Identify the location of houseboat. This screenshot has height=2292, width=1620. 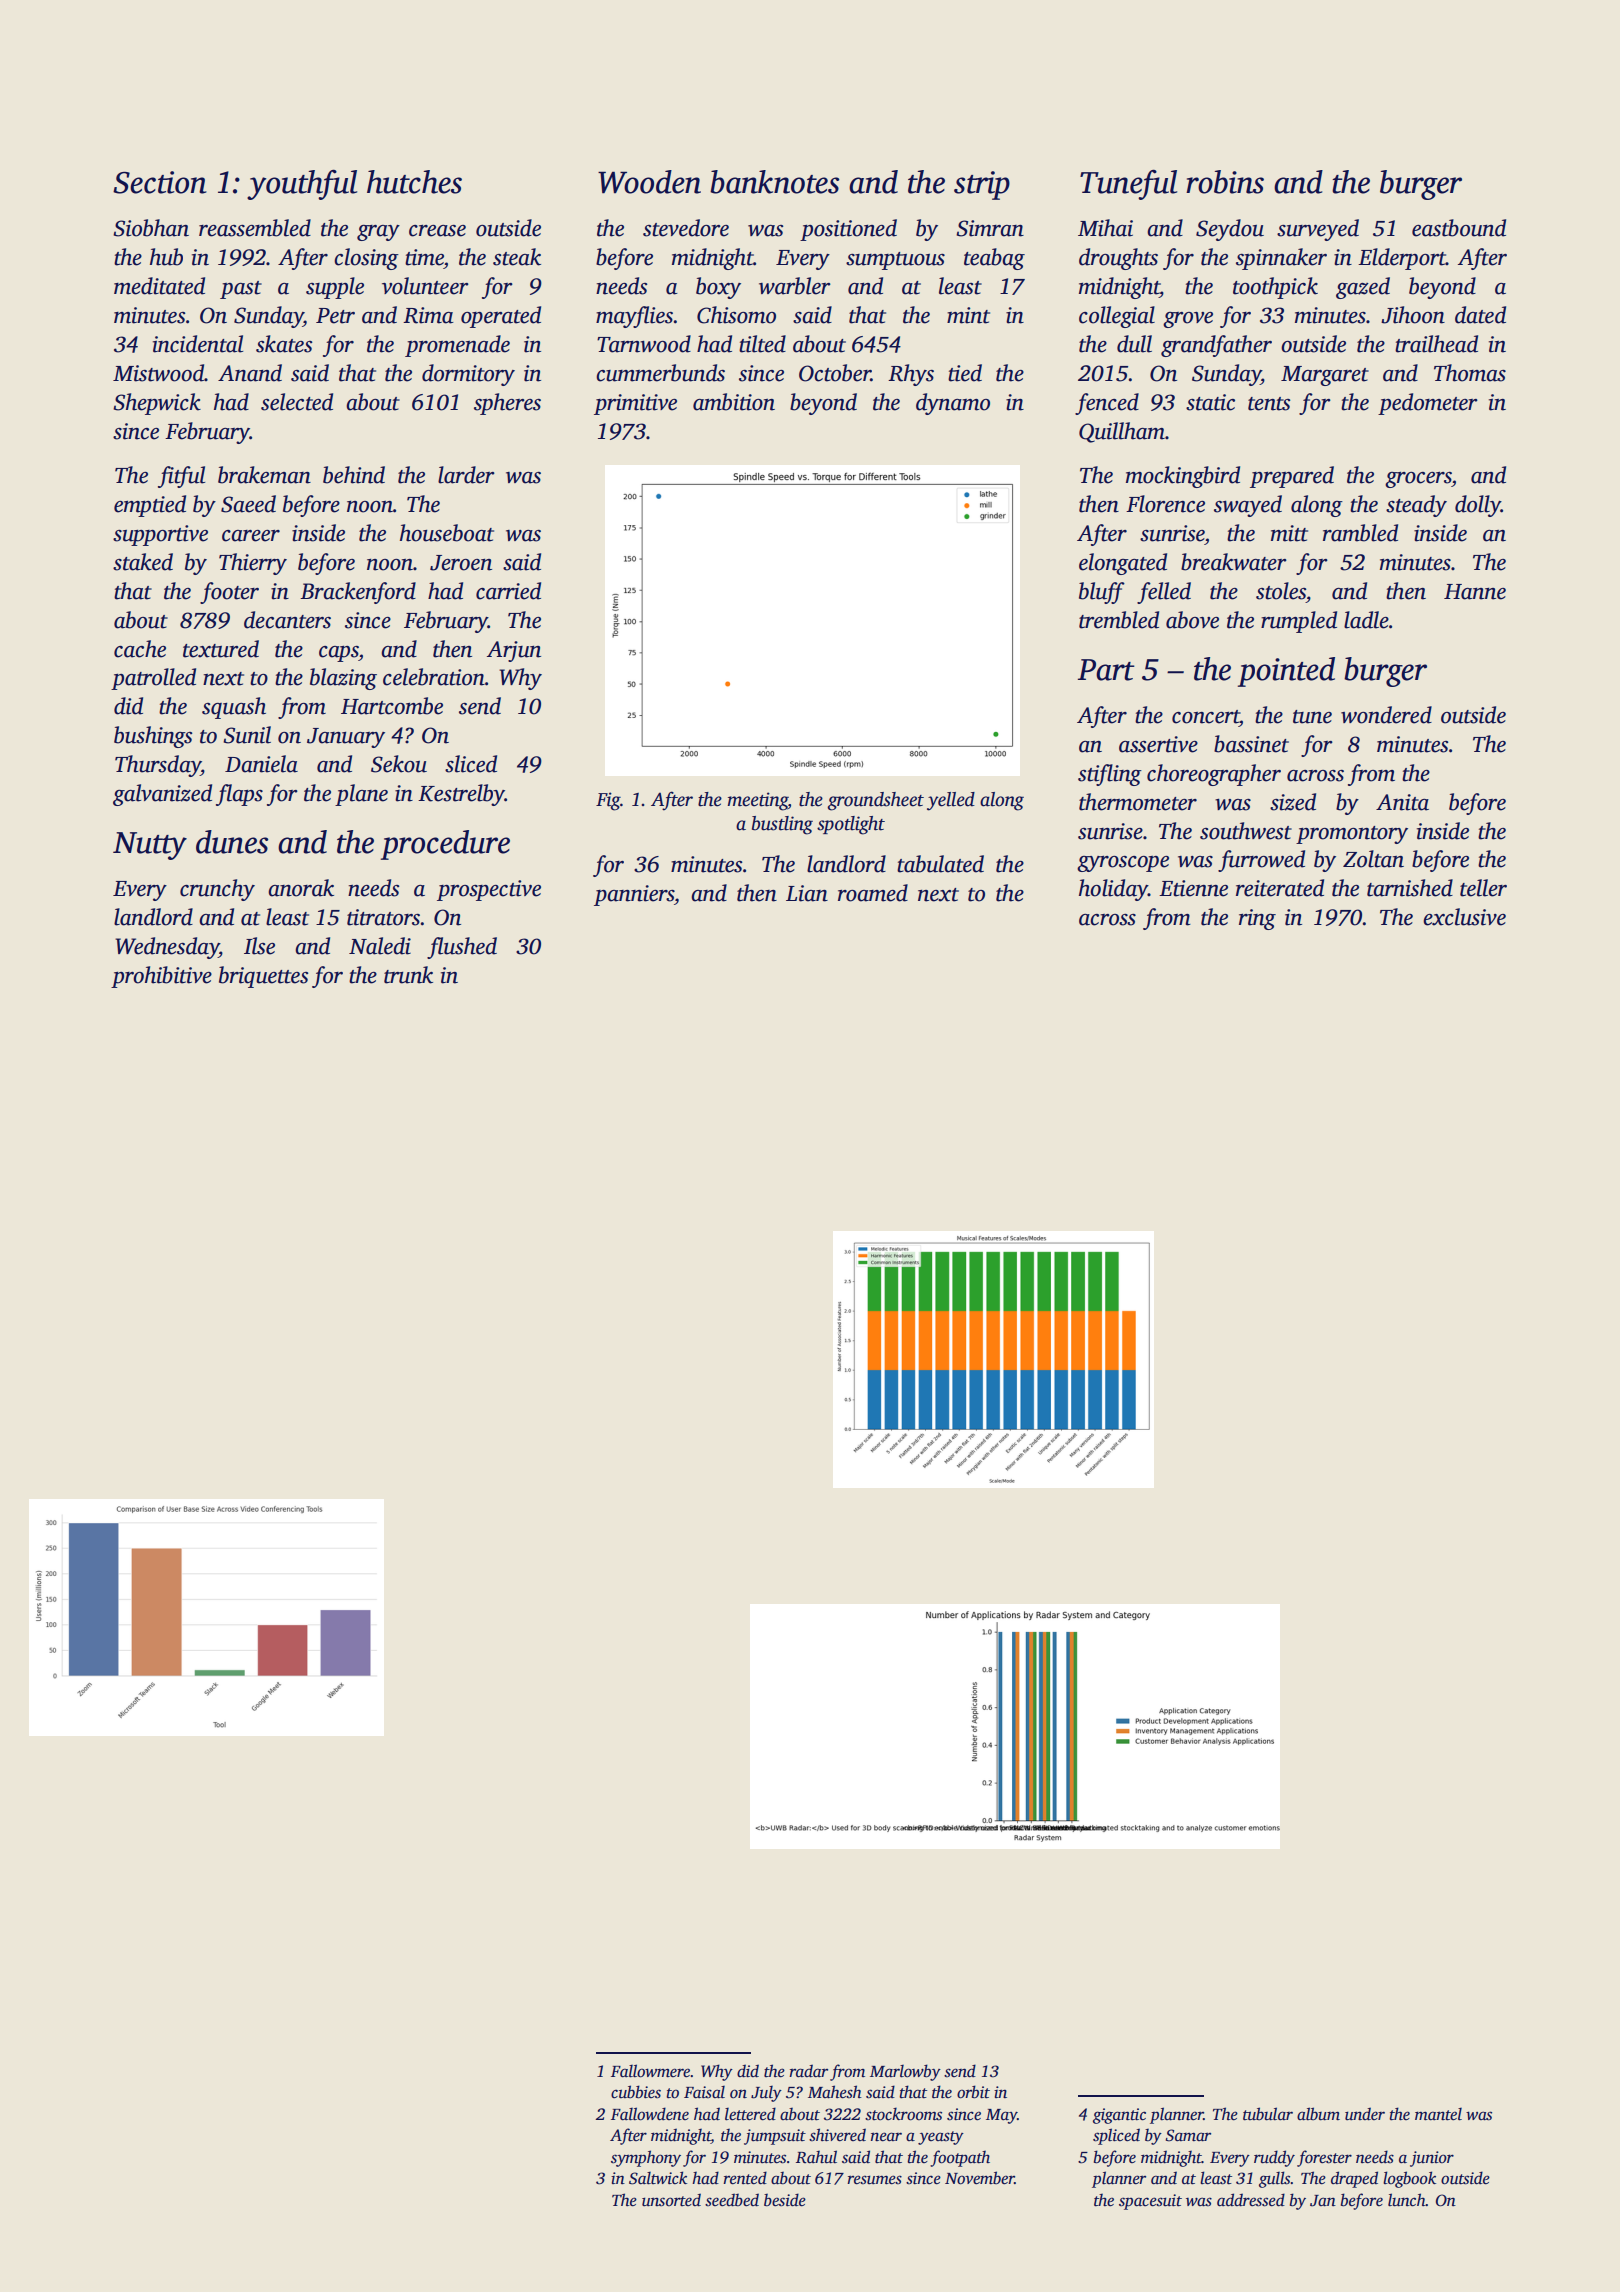
(447, 533).
